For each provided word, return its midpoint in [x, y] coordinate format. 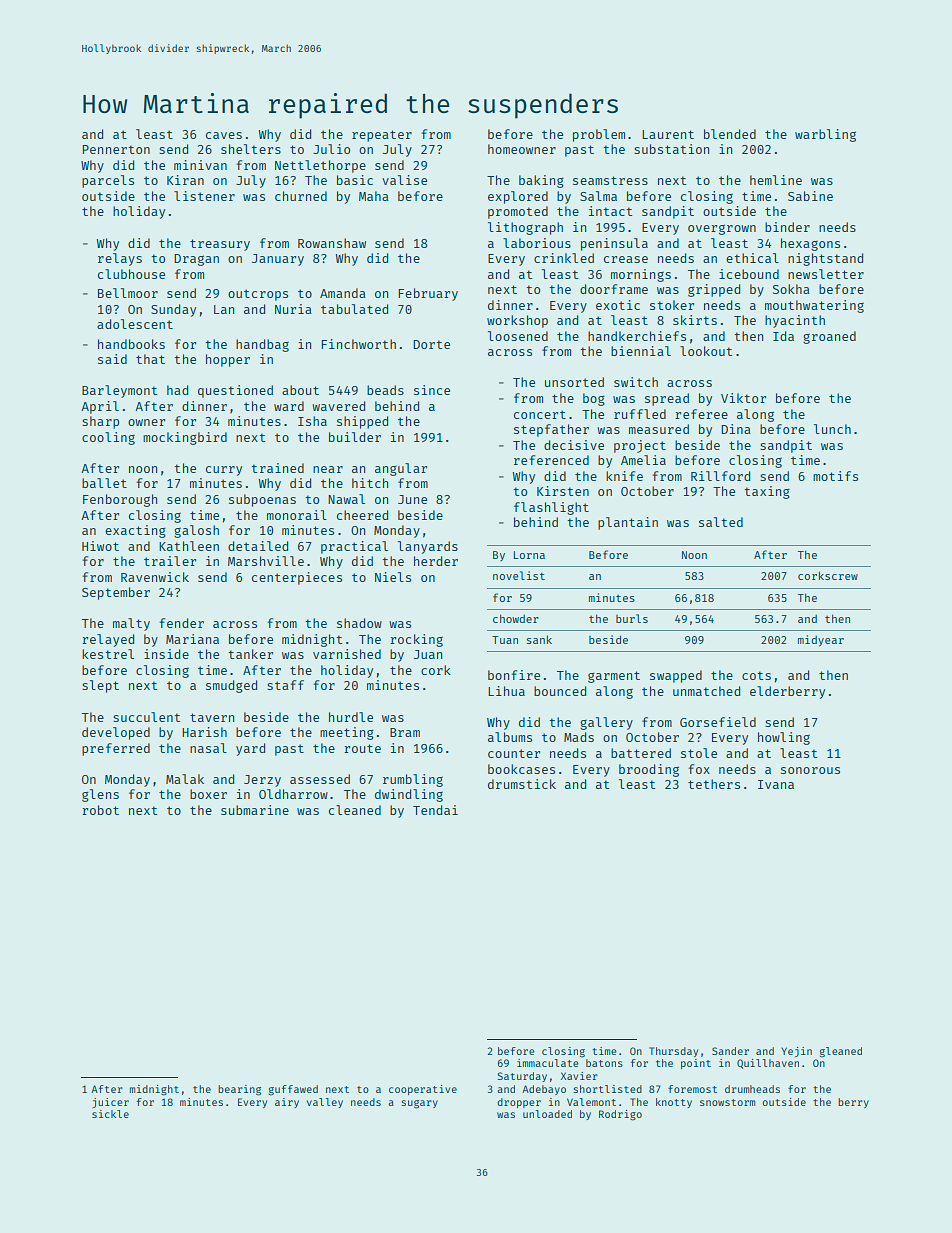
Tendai [435, 810]
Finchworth [359, 344]
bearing [239, 1090]
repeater [382, 136]
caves [224, 135]
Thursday [673, 1052]
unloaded [547, 1114]
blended [730, 134]
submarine [255, 810]
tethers [714, 784]
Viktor [743, 398]
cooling [108, 438]
